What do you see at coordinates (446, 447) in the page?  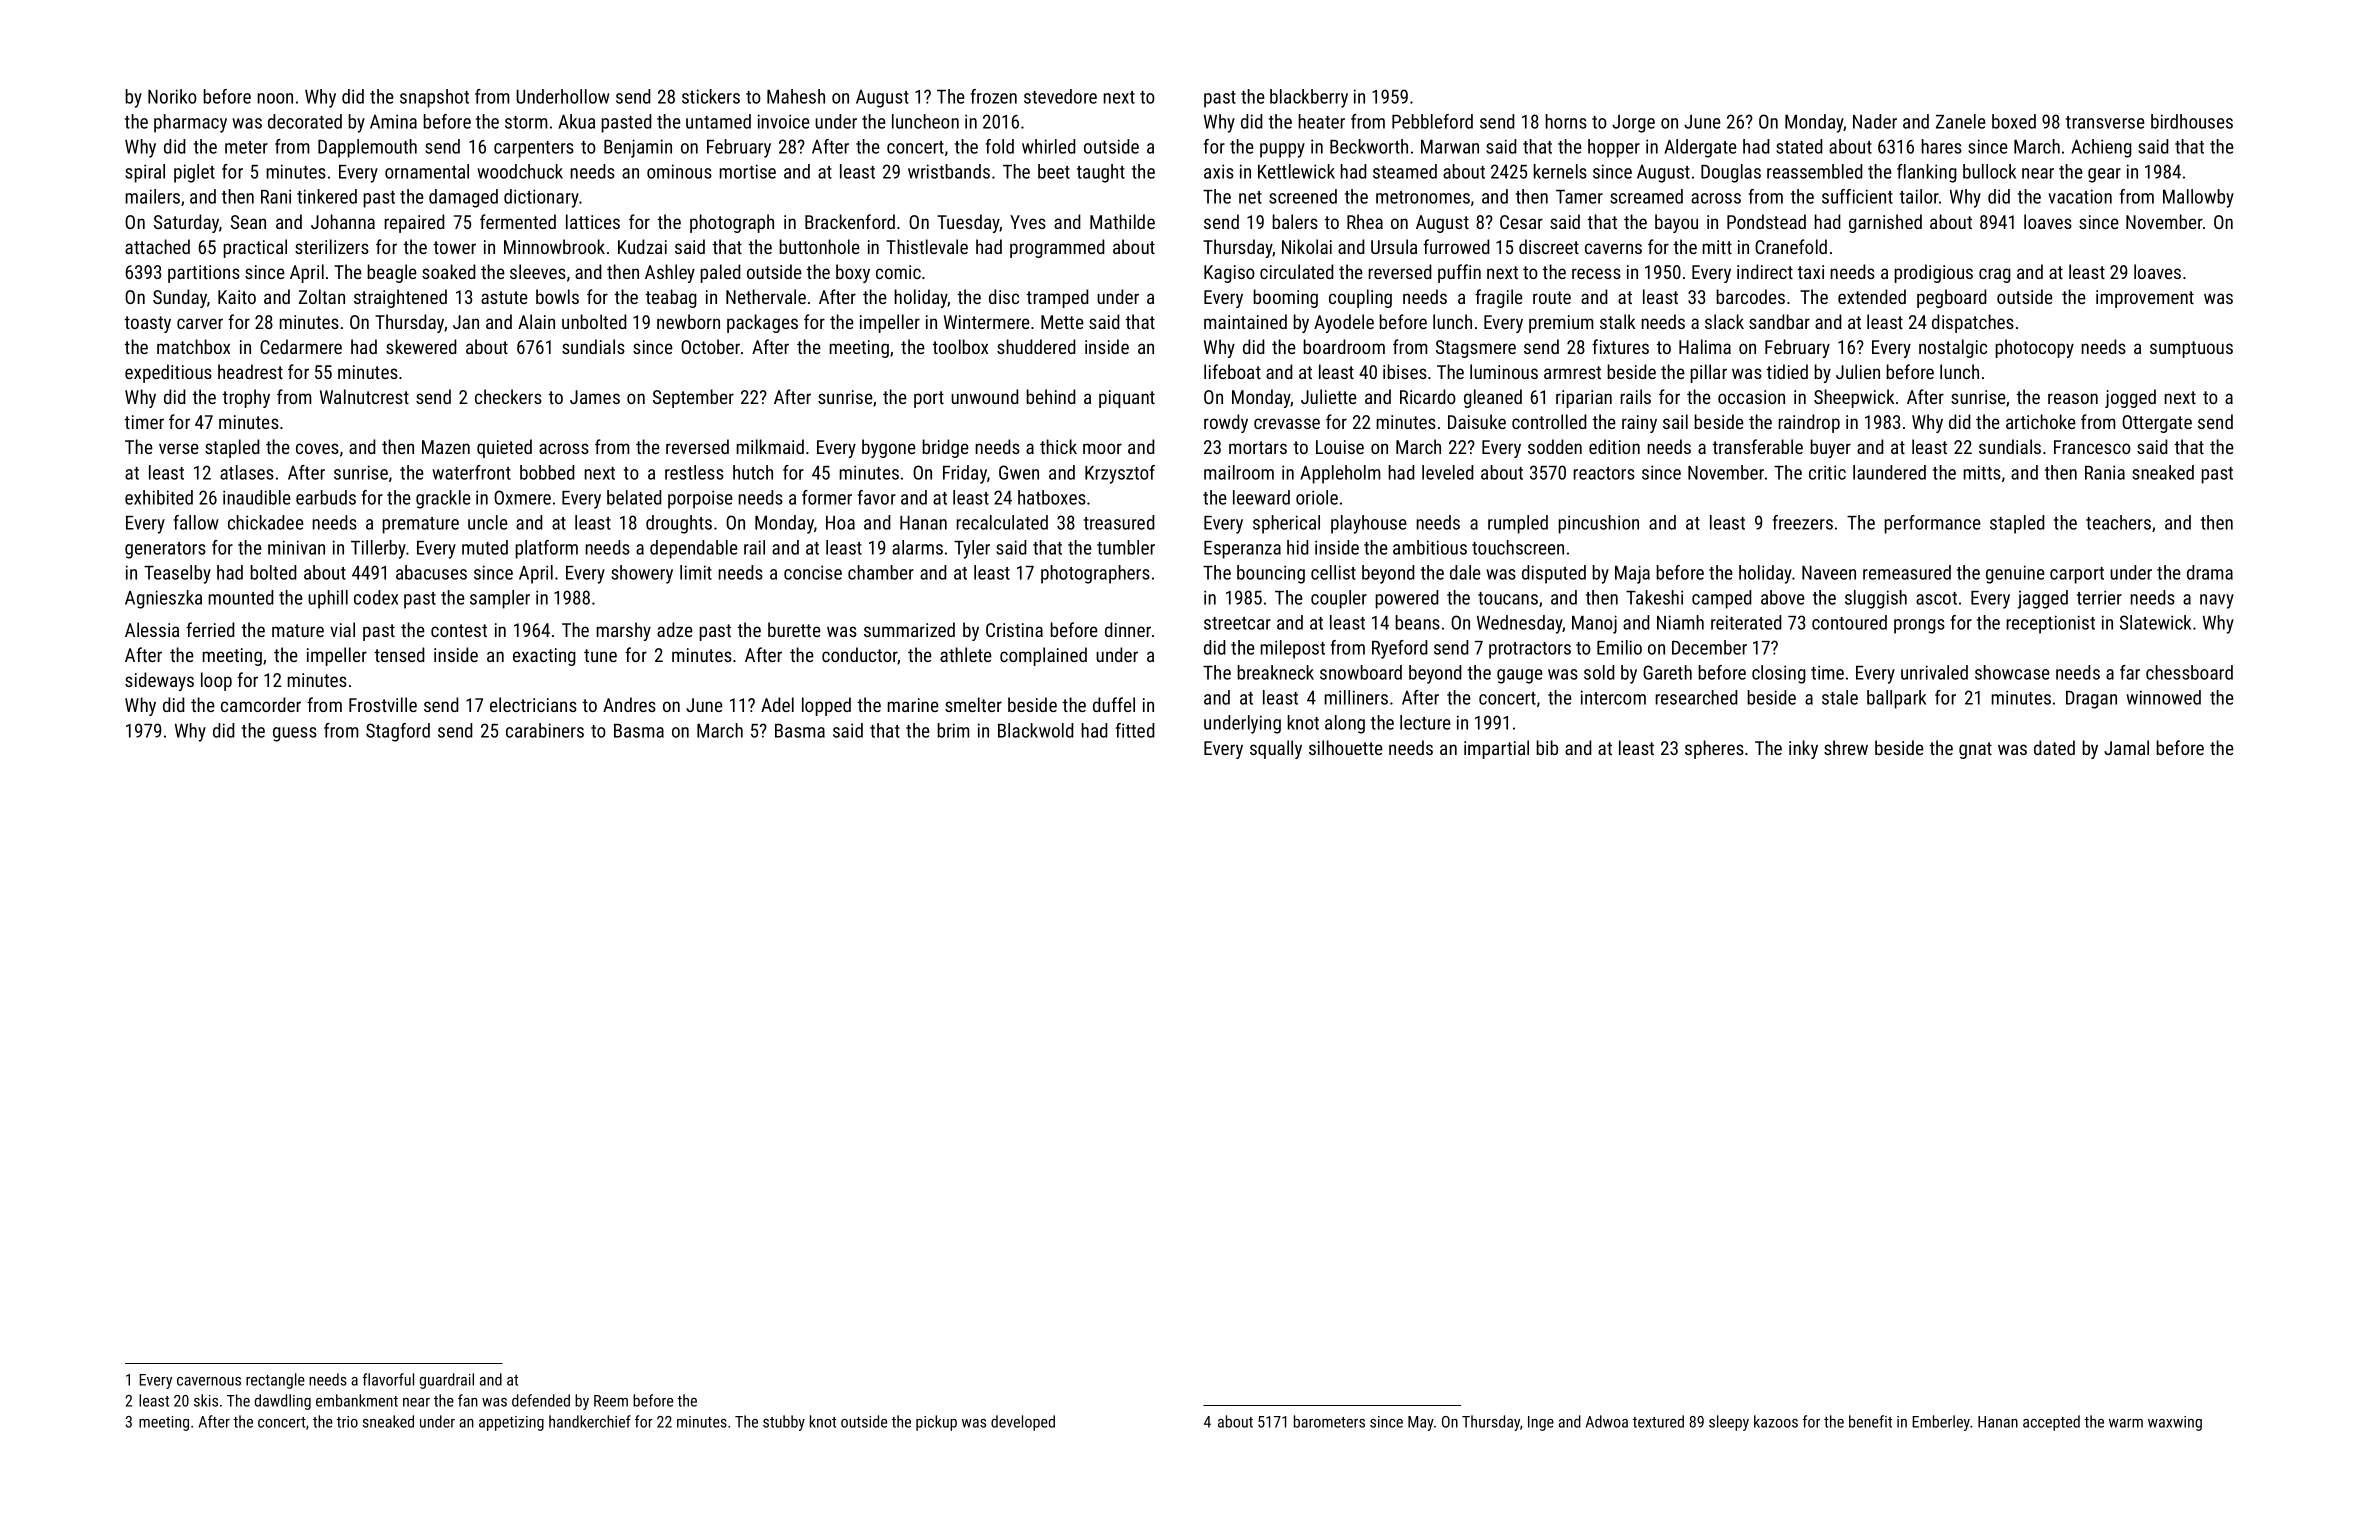 I see `Mazen` at bounding box center [446, 447].
